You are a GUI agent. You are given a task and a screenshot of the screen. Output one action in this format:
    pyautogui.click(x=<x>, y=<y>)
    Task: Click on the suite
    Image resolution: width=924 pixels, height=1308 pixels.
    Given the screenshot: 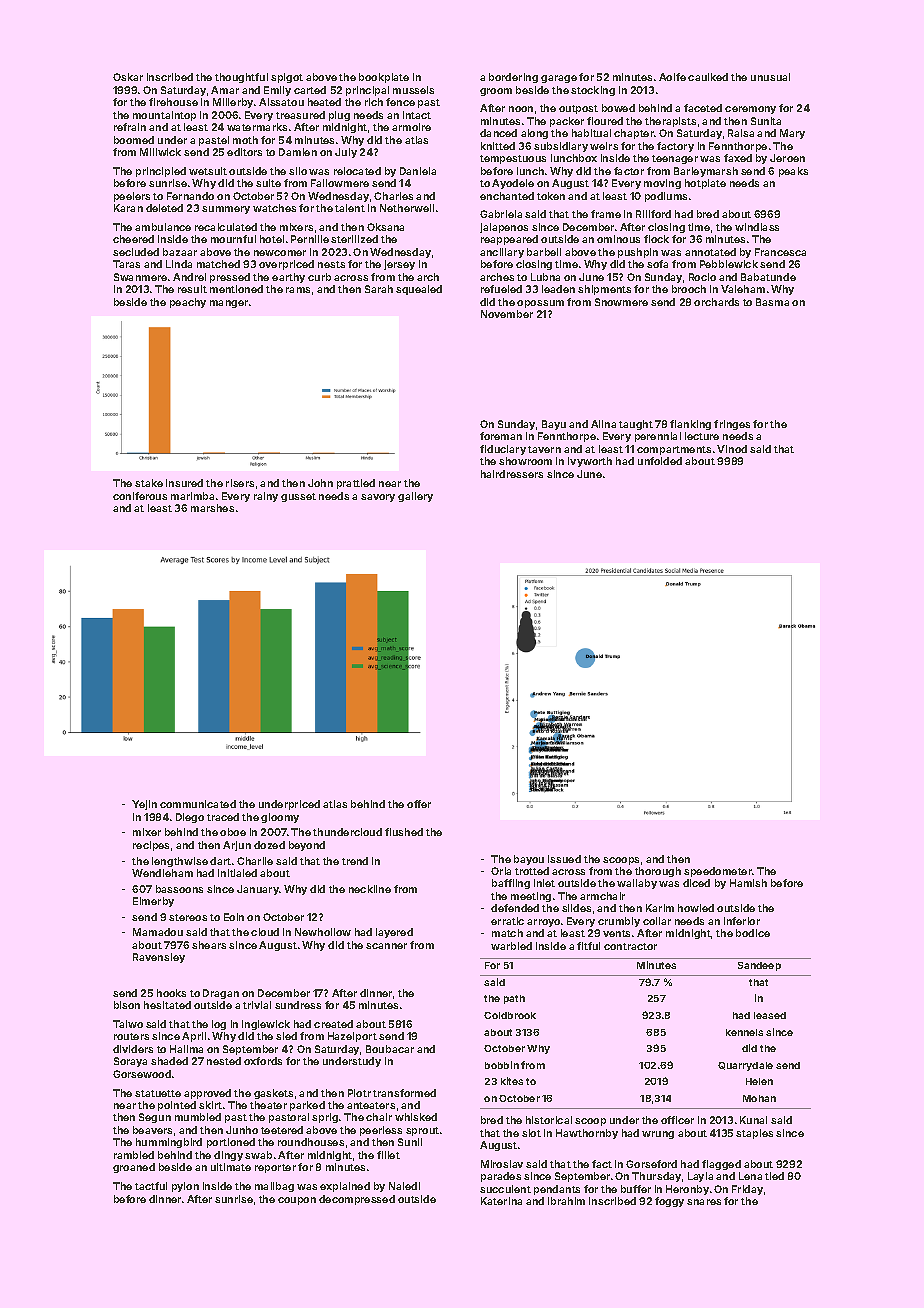 What is the action you would take?
    pyautogui.click(x=268, y=183)
